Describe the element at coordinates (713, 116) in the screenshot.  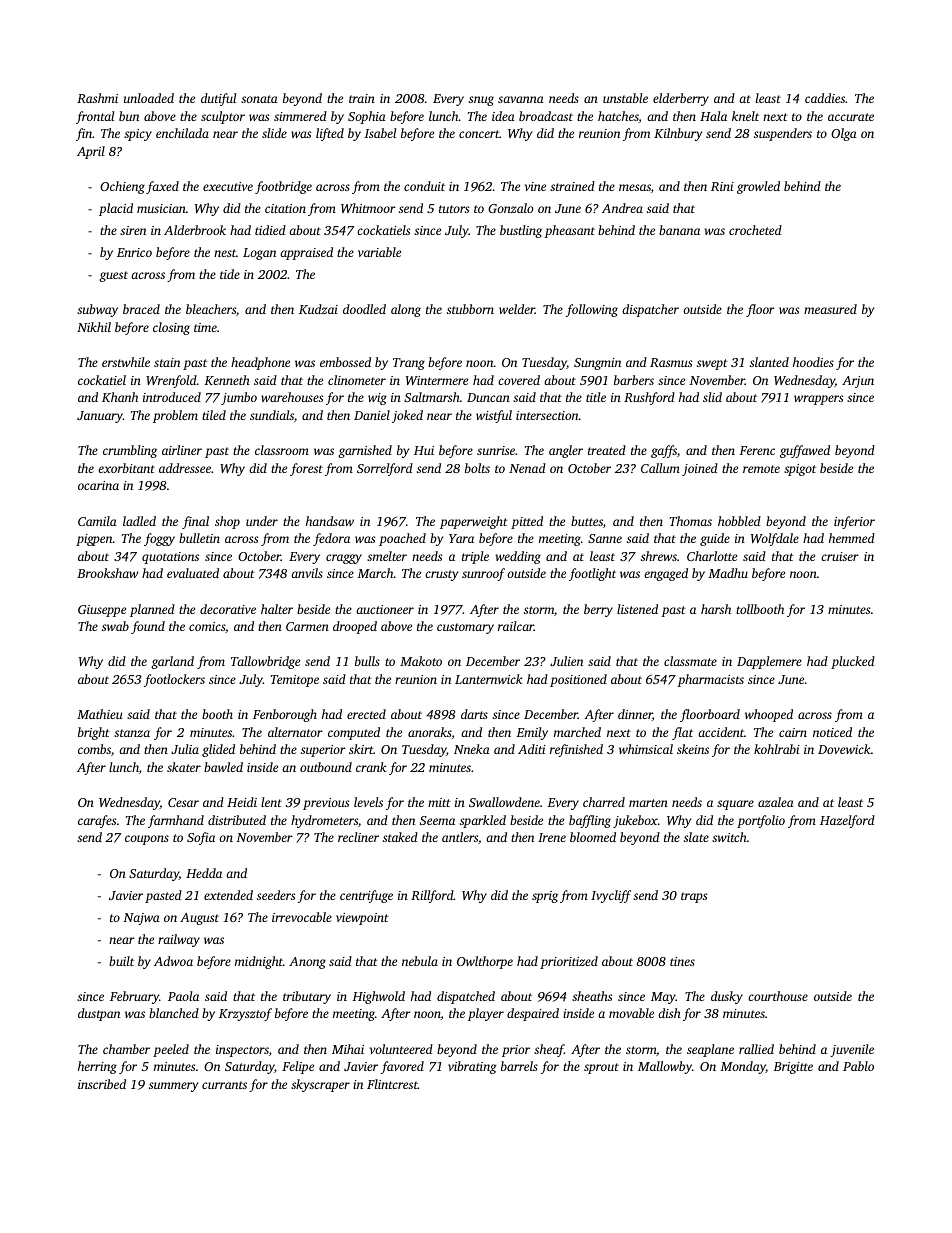
I see `Hala` at that location.
